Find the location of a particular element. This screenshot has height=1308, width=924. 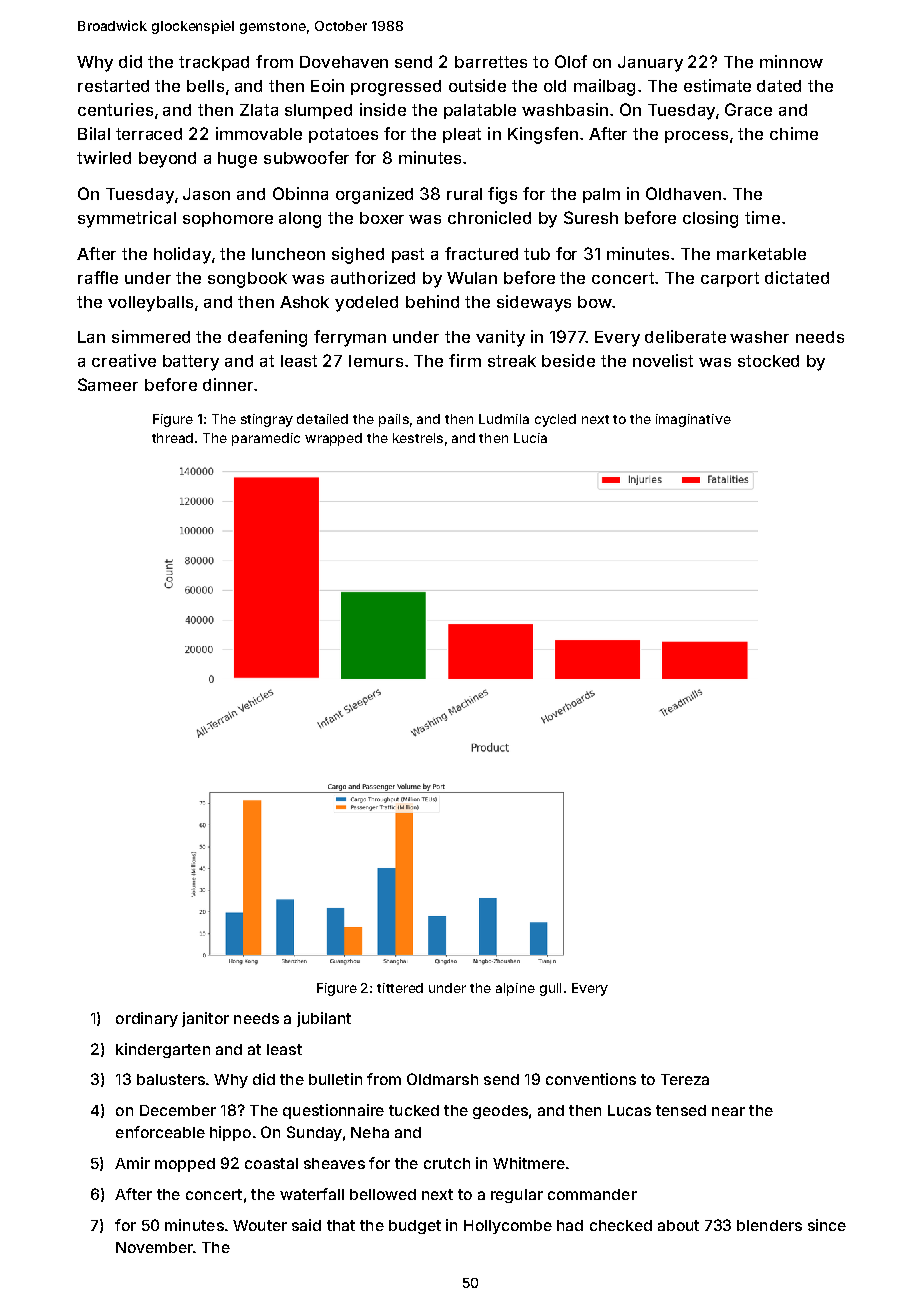

alpine is located at coordinates (515, 989).
